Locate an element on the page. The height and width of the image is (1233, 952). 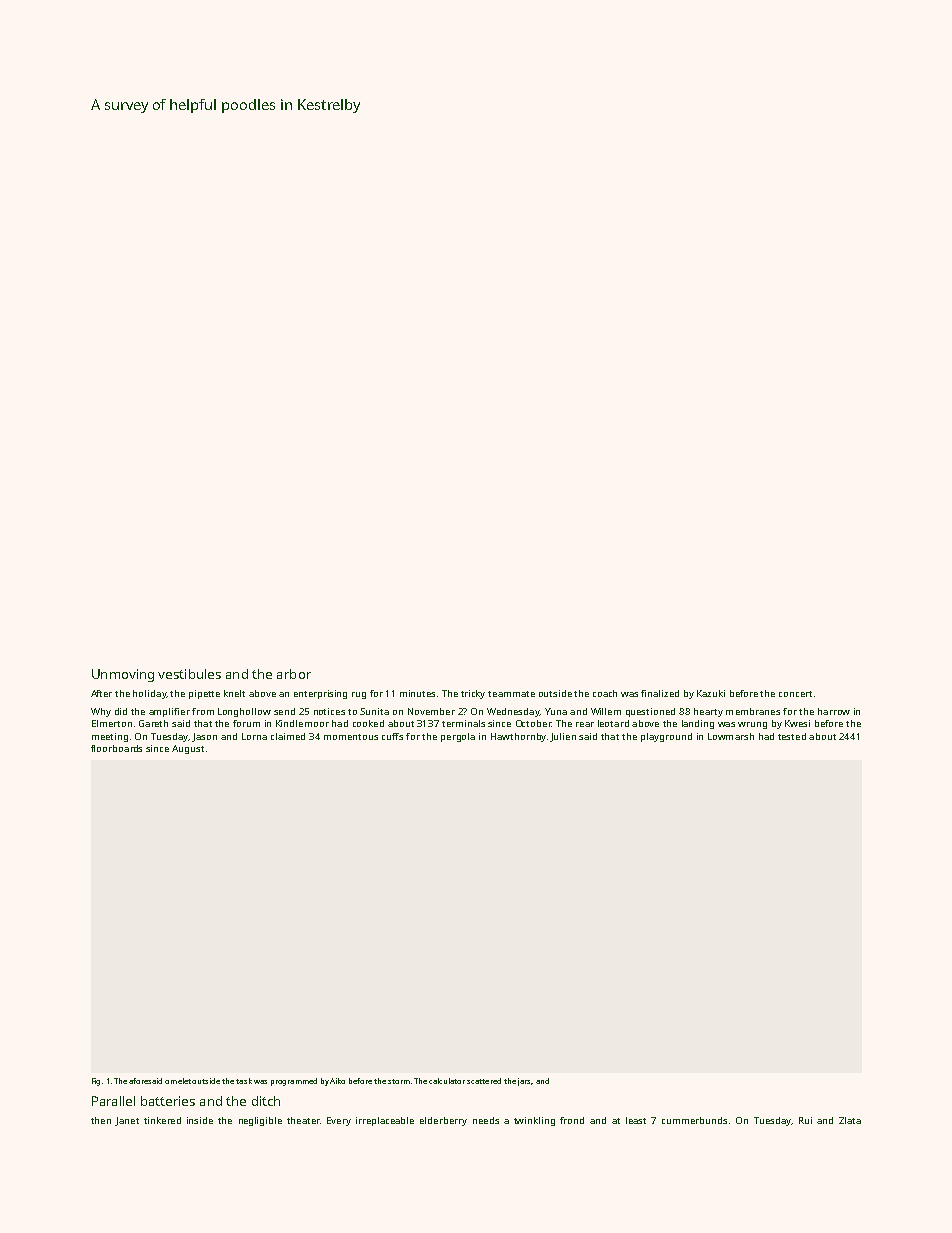
arbor is located at coordinates (294, 674).
